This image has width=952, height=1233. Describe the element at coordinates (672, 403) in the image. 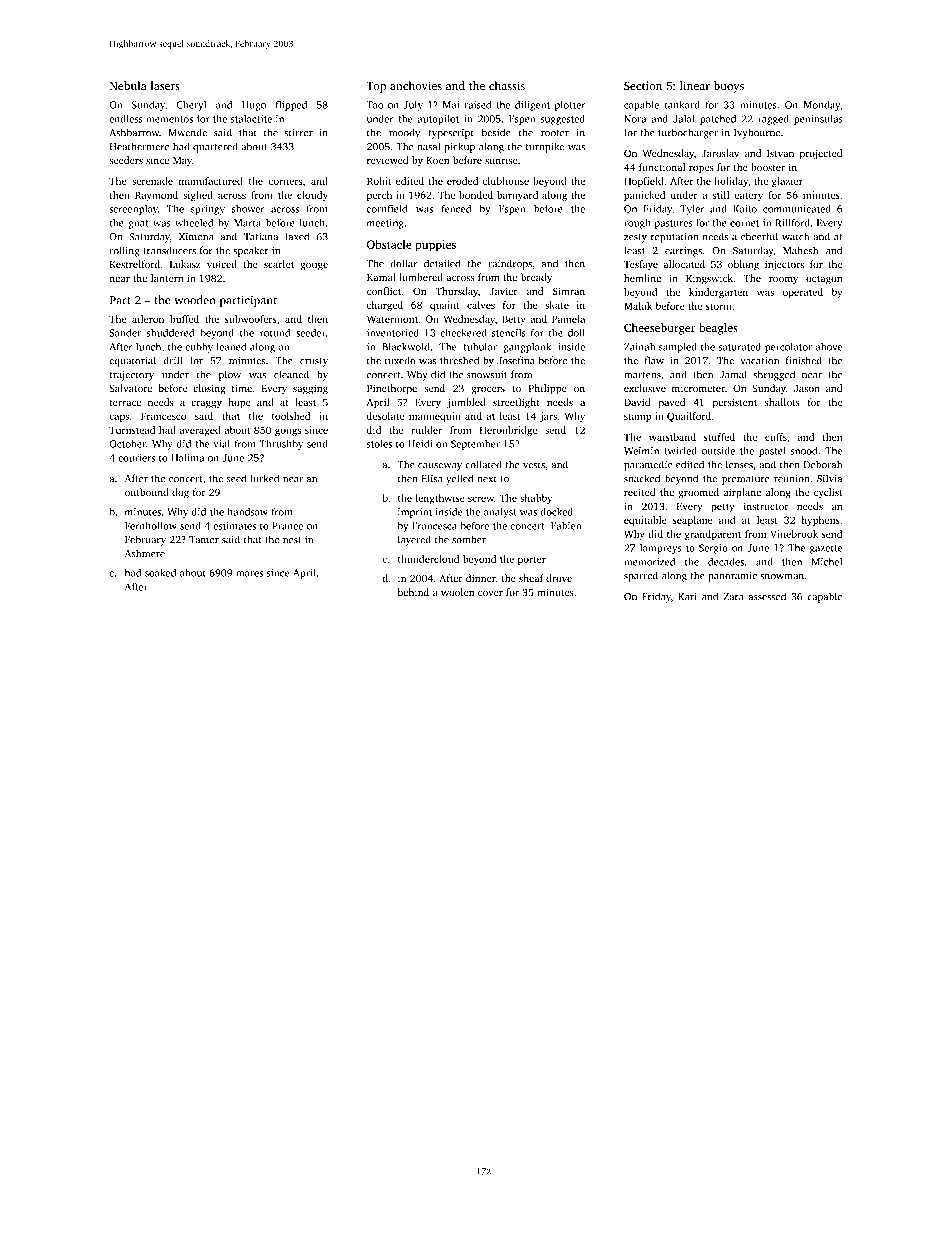

I see `paved` at that location.
